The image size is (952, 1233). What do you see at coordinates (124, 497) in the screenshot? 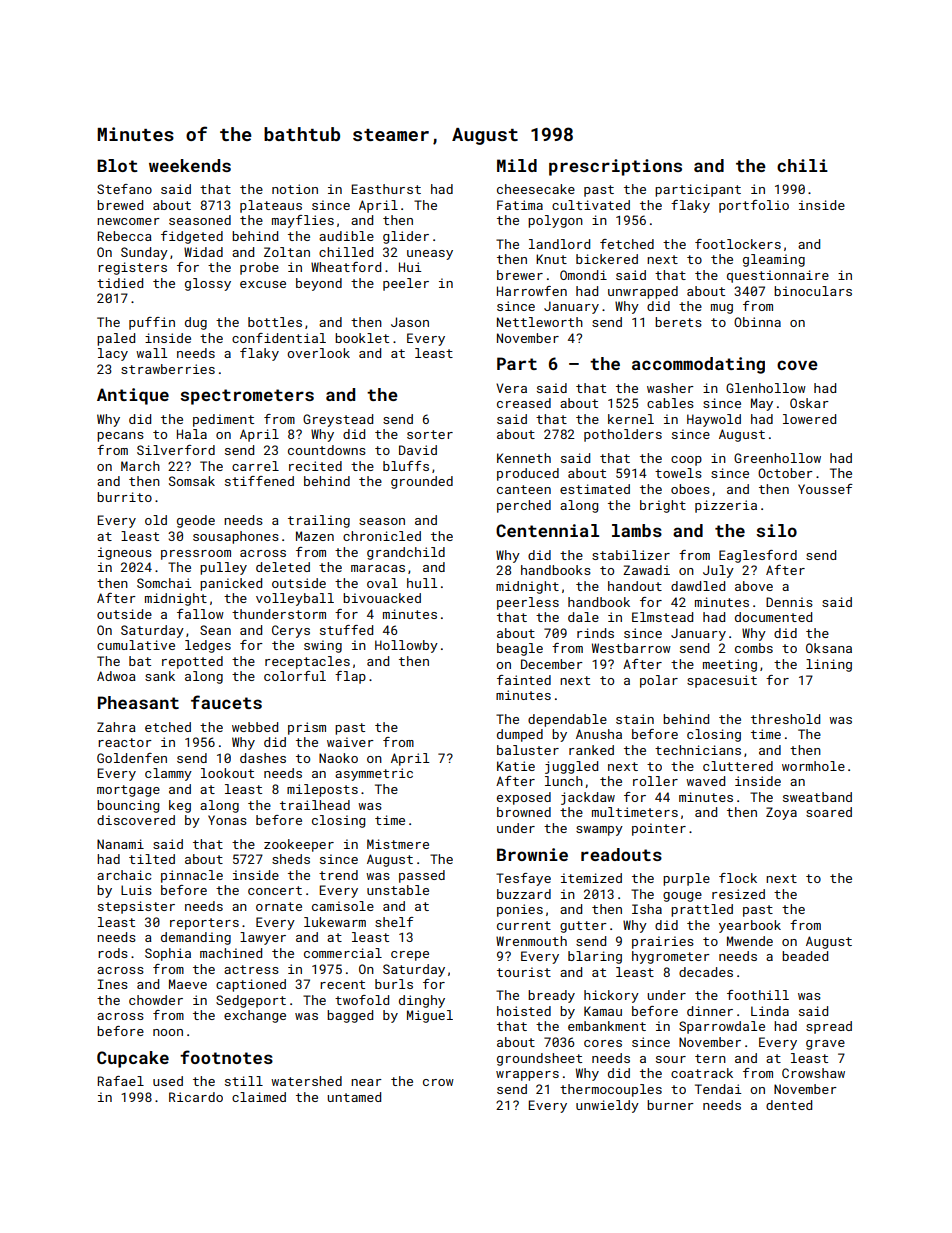
I see `burrito` at bounding box center [124, 497].
